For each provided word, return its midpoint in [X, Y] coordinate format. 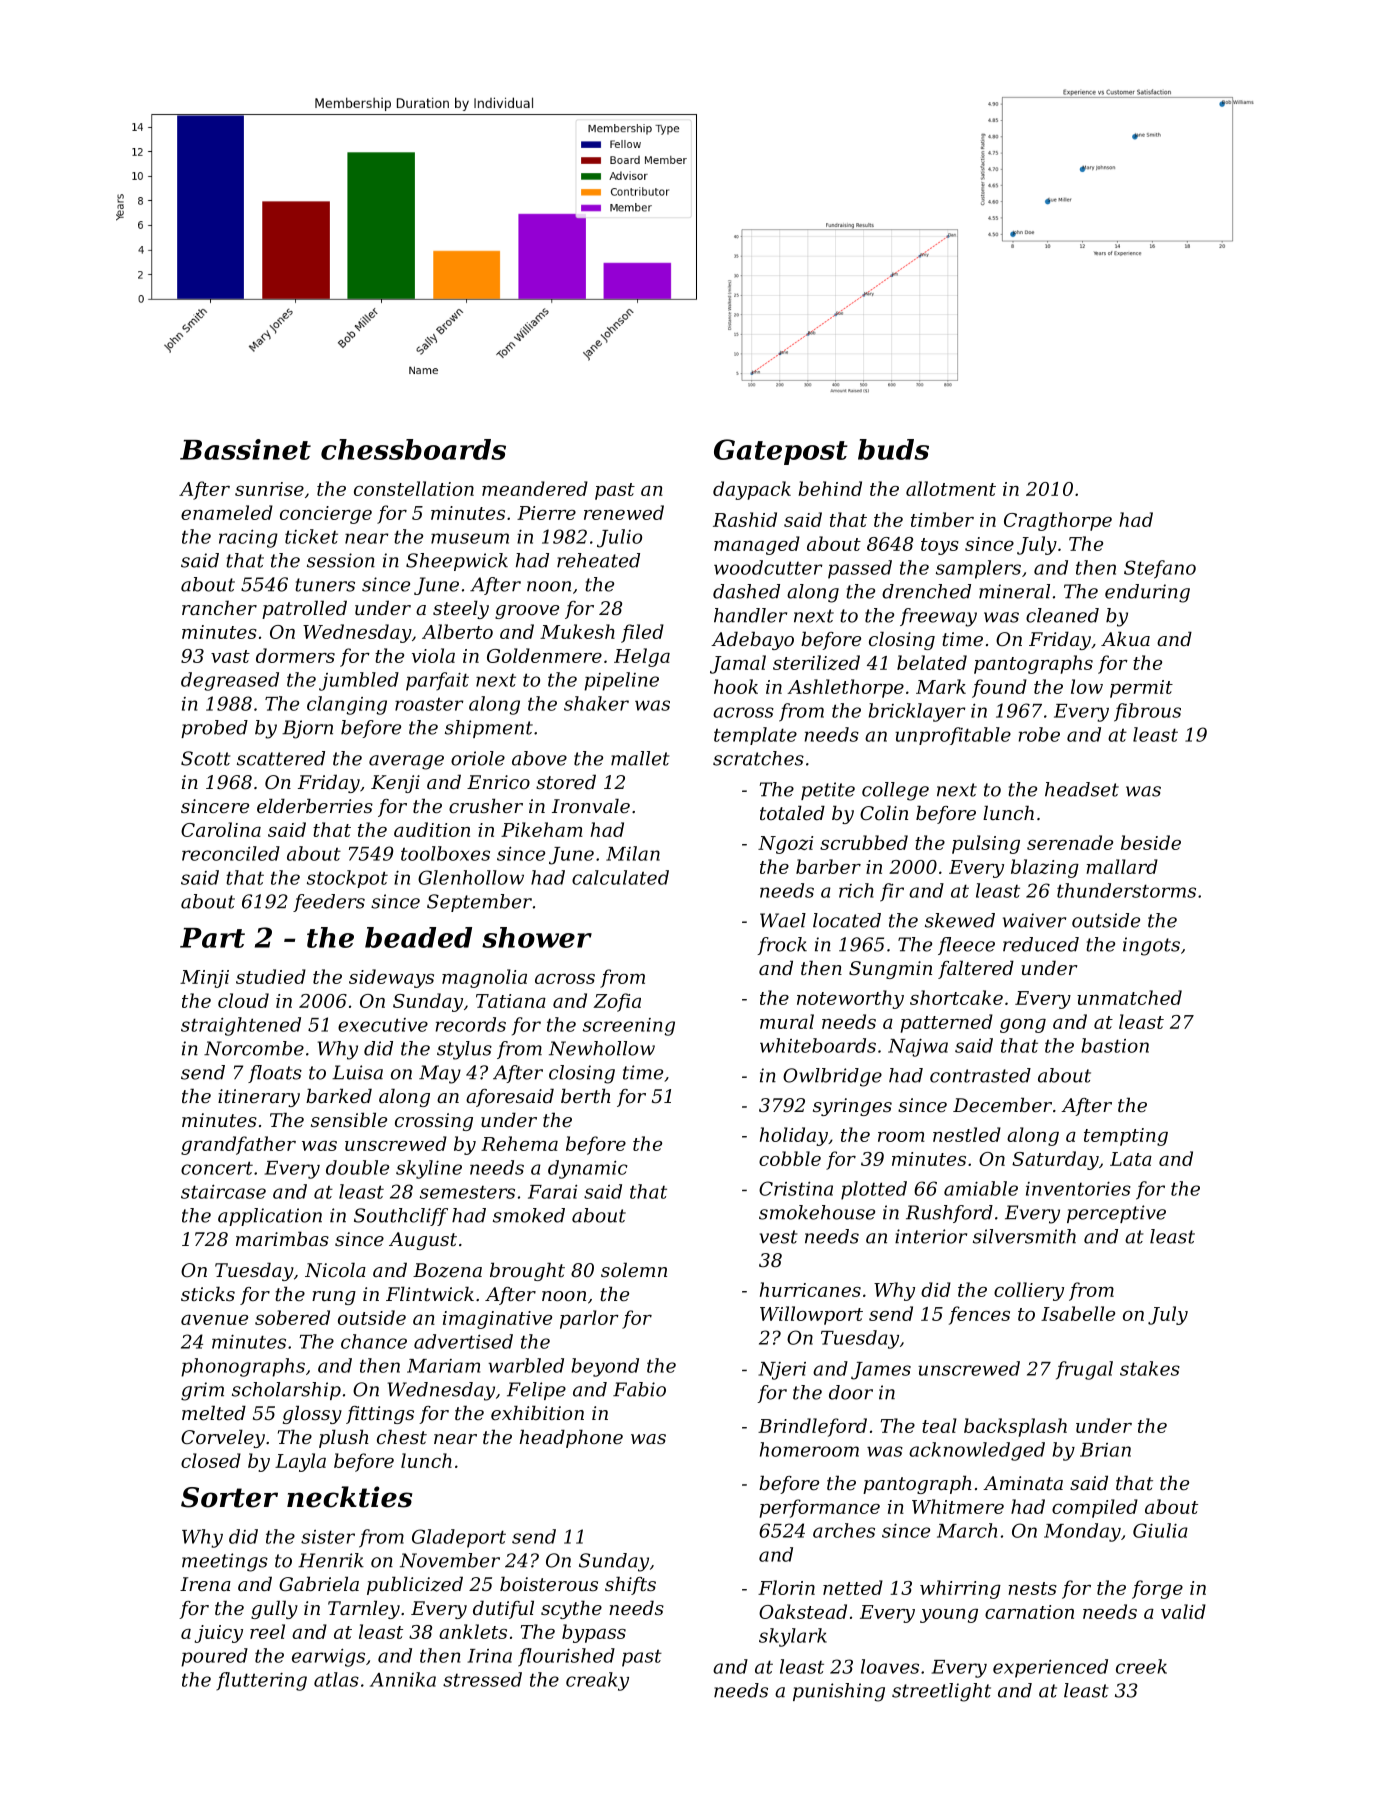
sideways [391, 978]
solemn [634, 1269]
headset [1082, 789]
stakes [1150, 1368]
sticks [208, 1293]
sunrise [269, 489]
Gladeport [459, 1538]
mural [787, 1021]
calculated [620, 877]
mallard [1122, 866]
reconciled [231, 853]
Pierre [546, 513]
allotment [951, 488]
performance [820, 1508]
